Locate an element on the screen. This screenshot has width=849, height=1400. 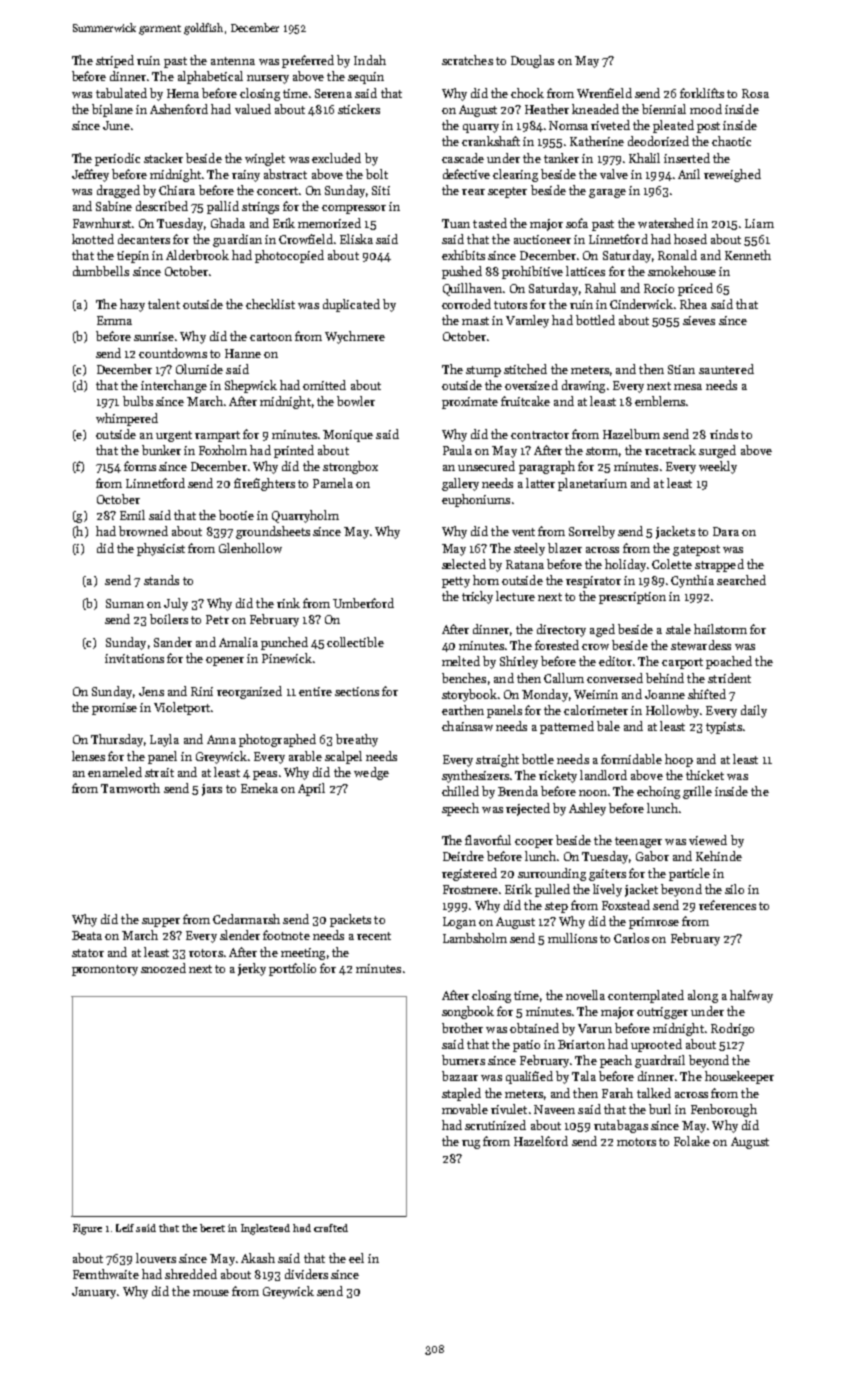
packets is located at coordinates (350, 920).
